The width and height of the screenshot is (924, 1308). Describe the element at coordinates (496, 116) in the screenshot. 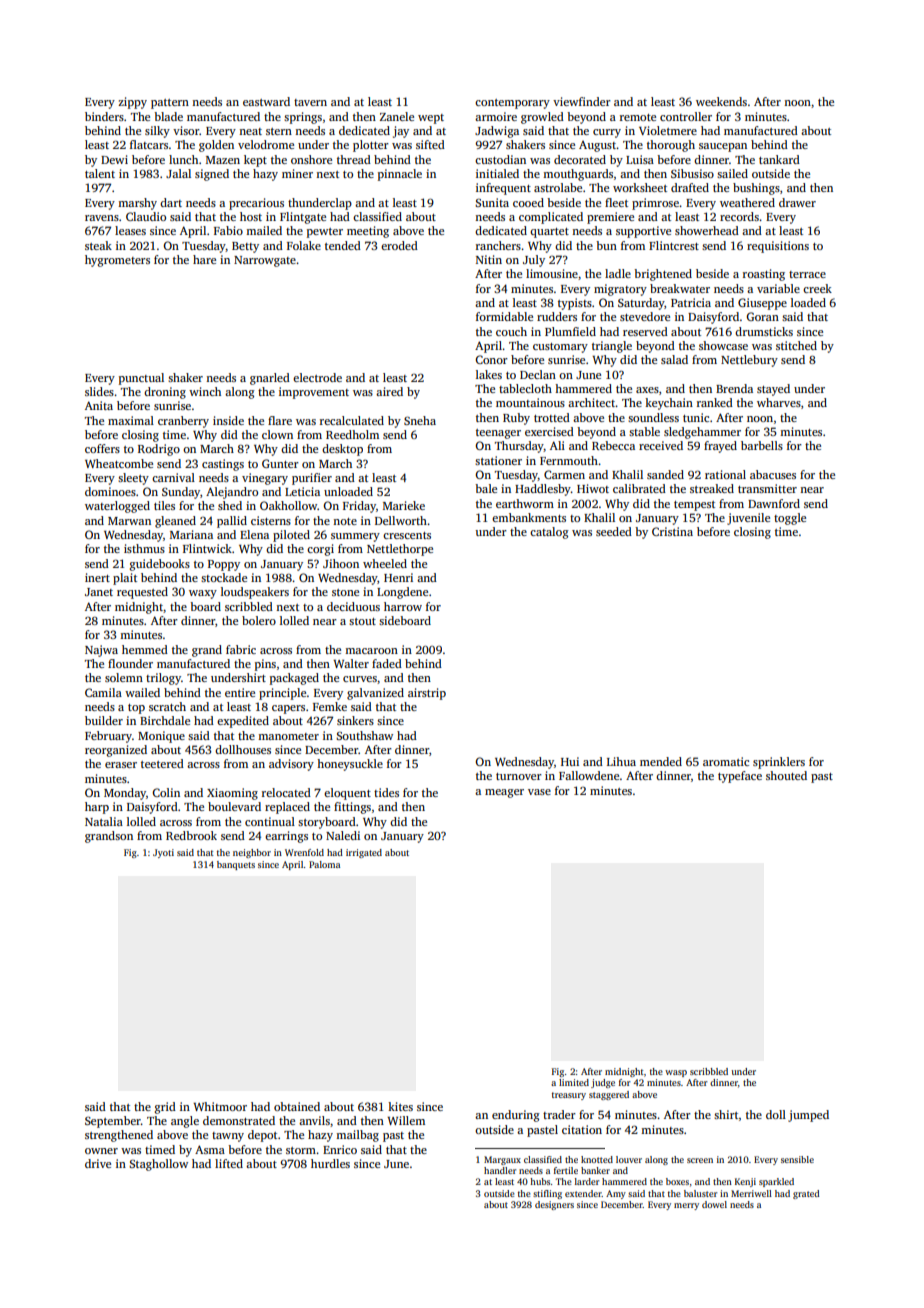

I see `armoire` at that location.
